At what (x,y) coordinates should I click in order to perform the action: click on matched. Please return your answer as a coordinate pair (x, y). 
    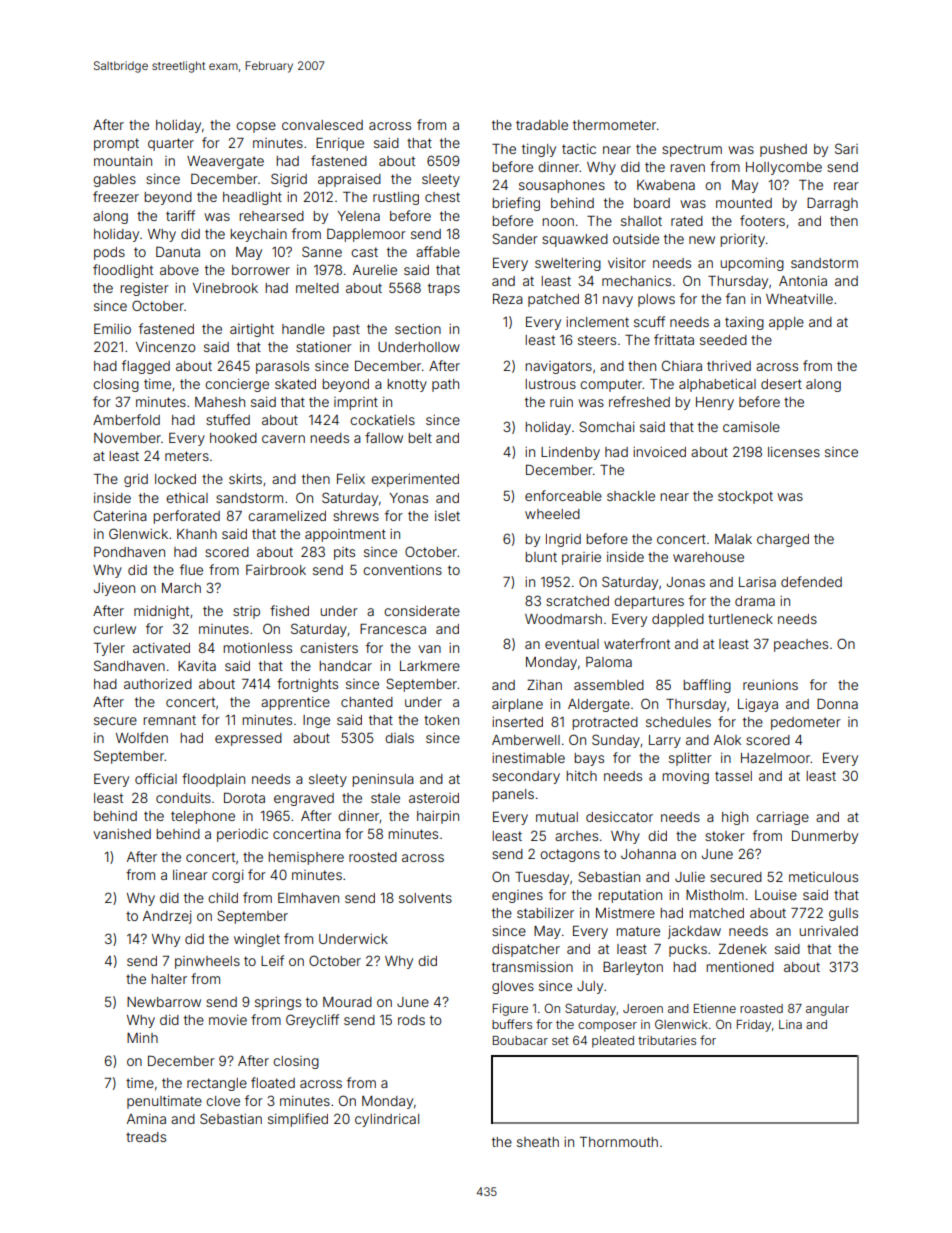
    Looking at the image, I should click on (716, 913).
